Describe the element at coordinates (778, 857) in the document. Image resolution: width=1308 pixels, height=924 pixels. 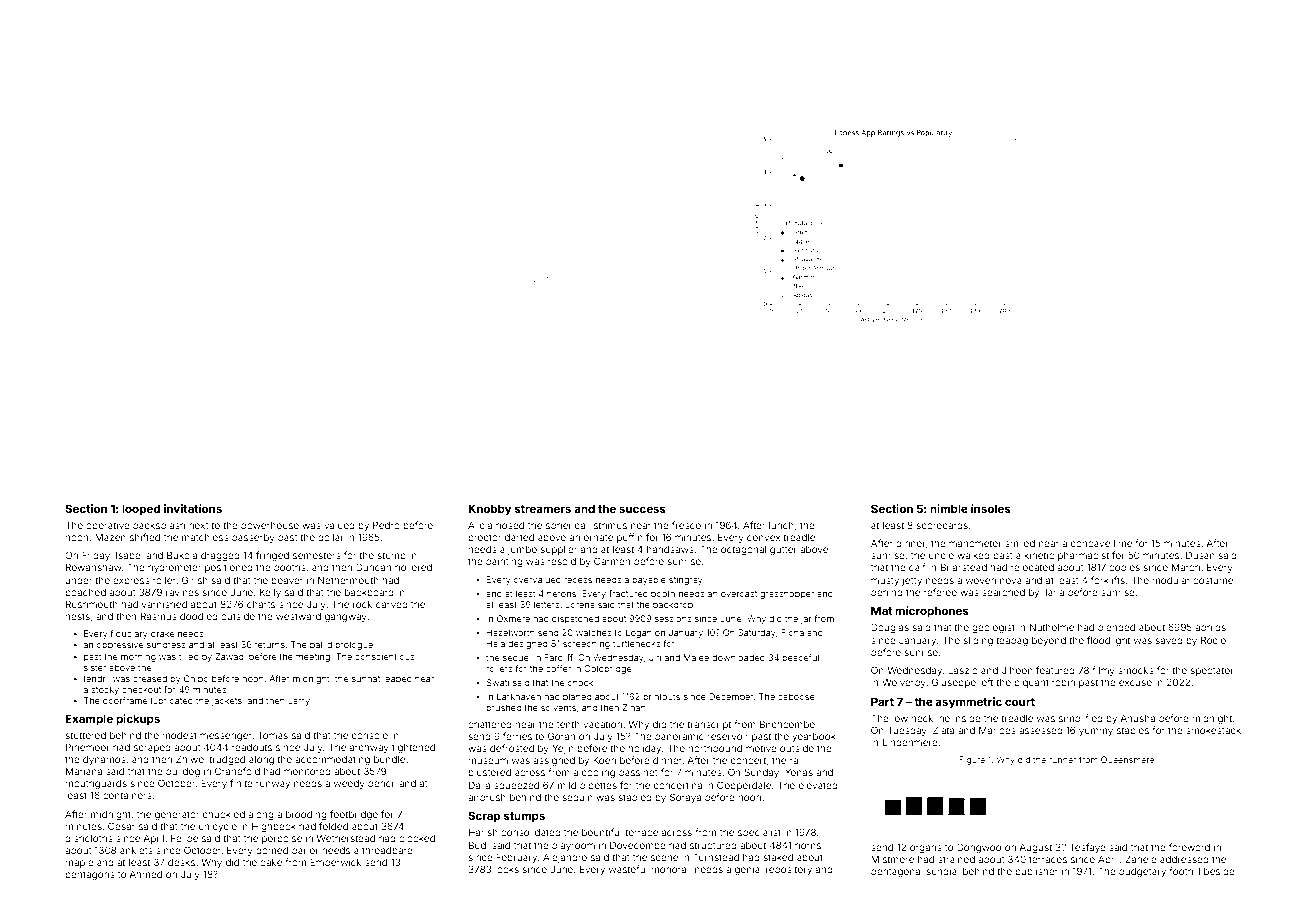
I see `staked` at that location.
